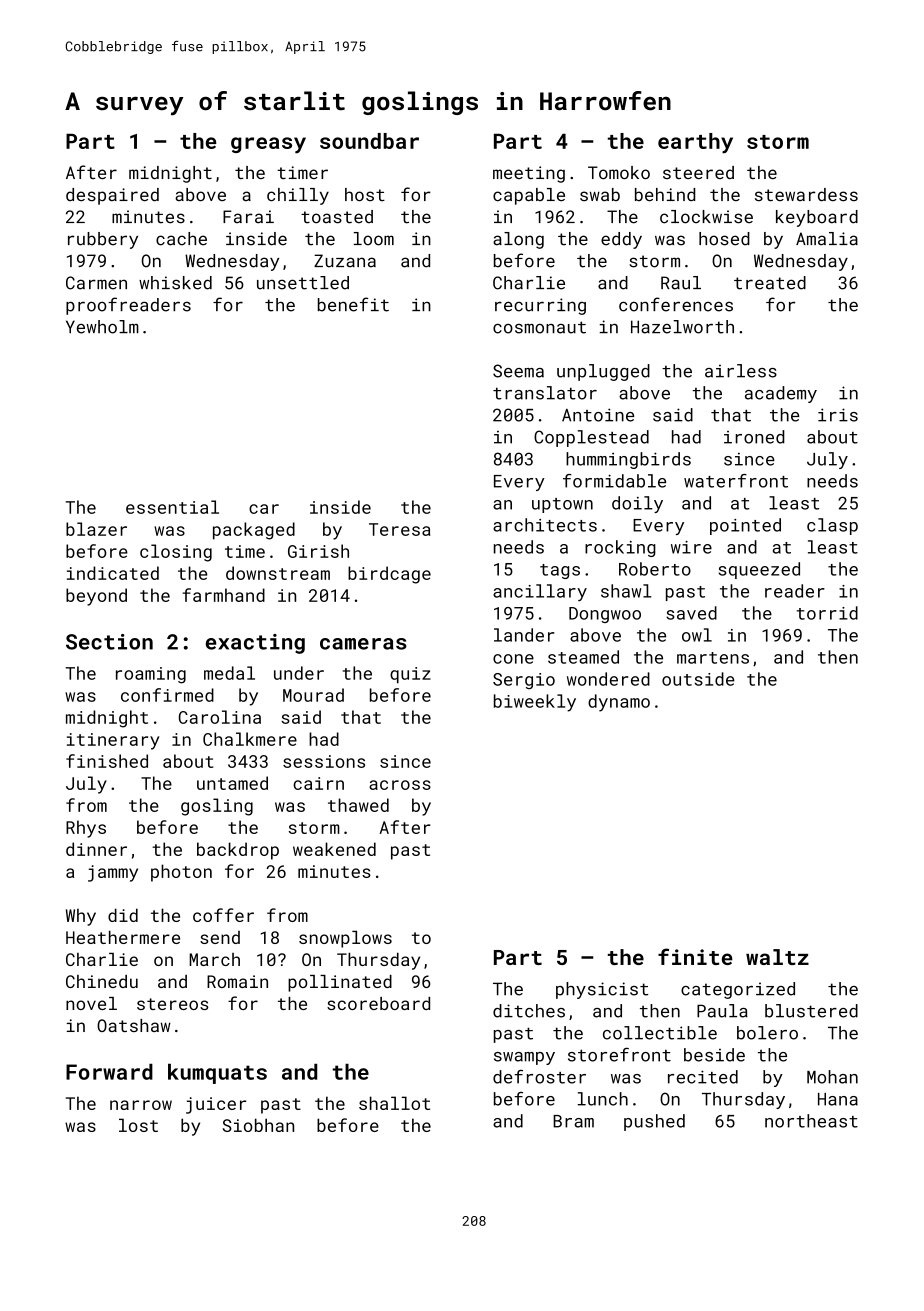 The image size is (924, 1311). What do you see at coordinates (268, 145) in the page?
I see `greasy` at bounding box center [268, 145].
